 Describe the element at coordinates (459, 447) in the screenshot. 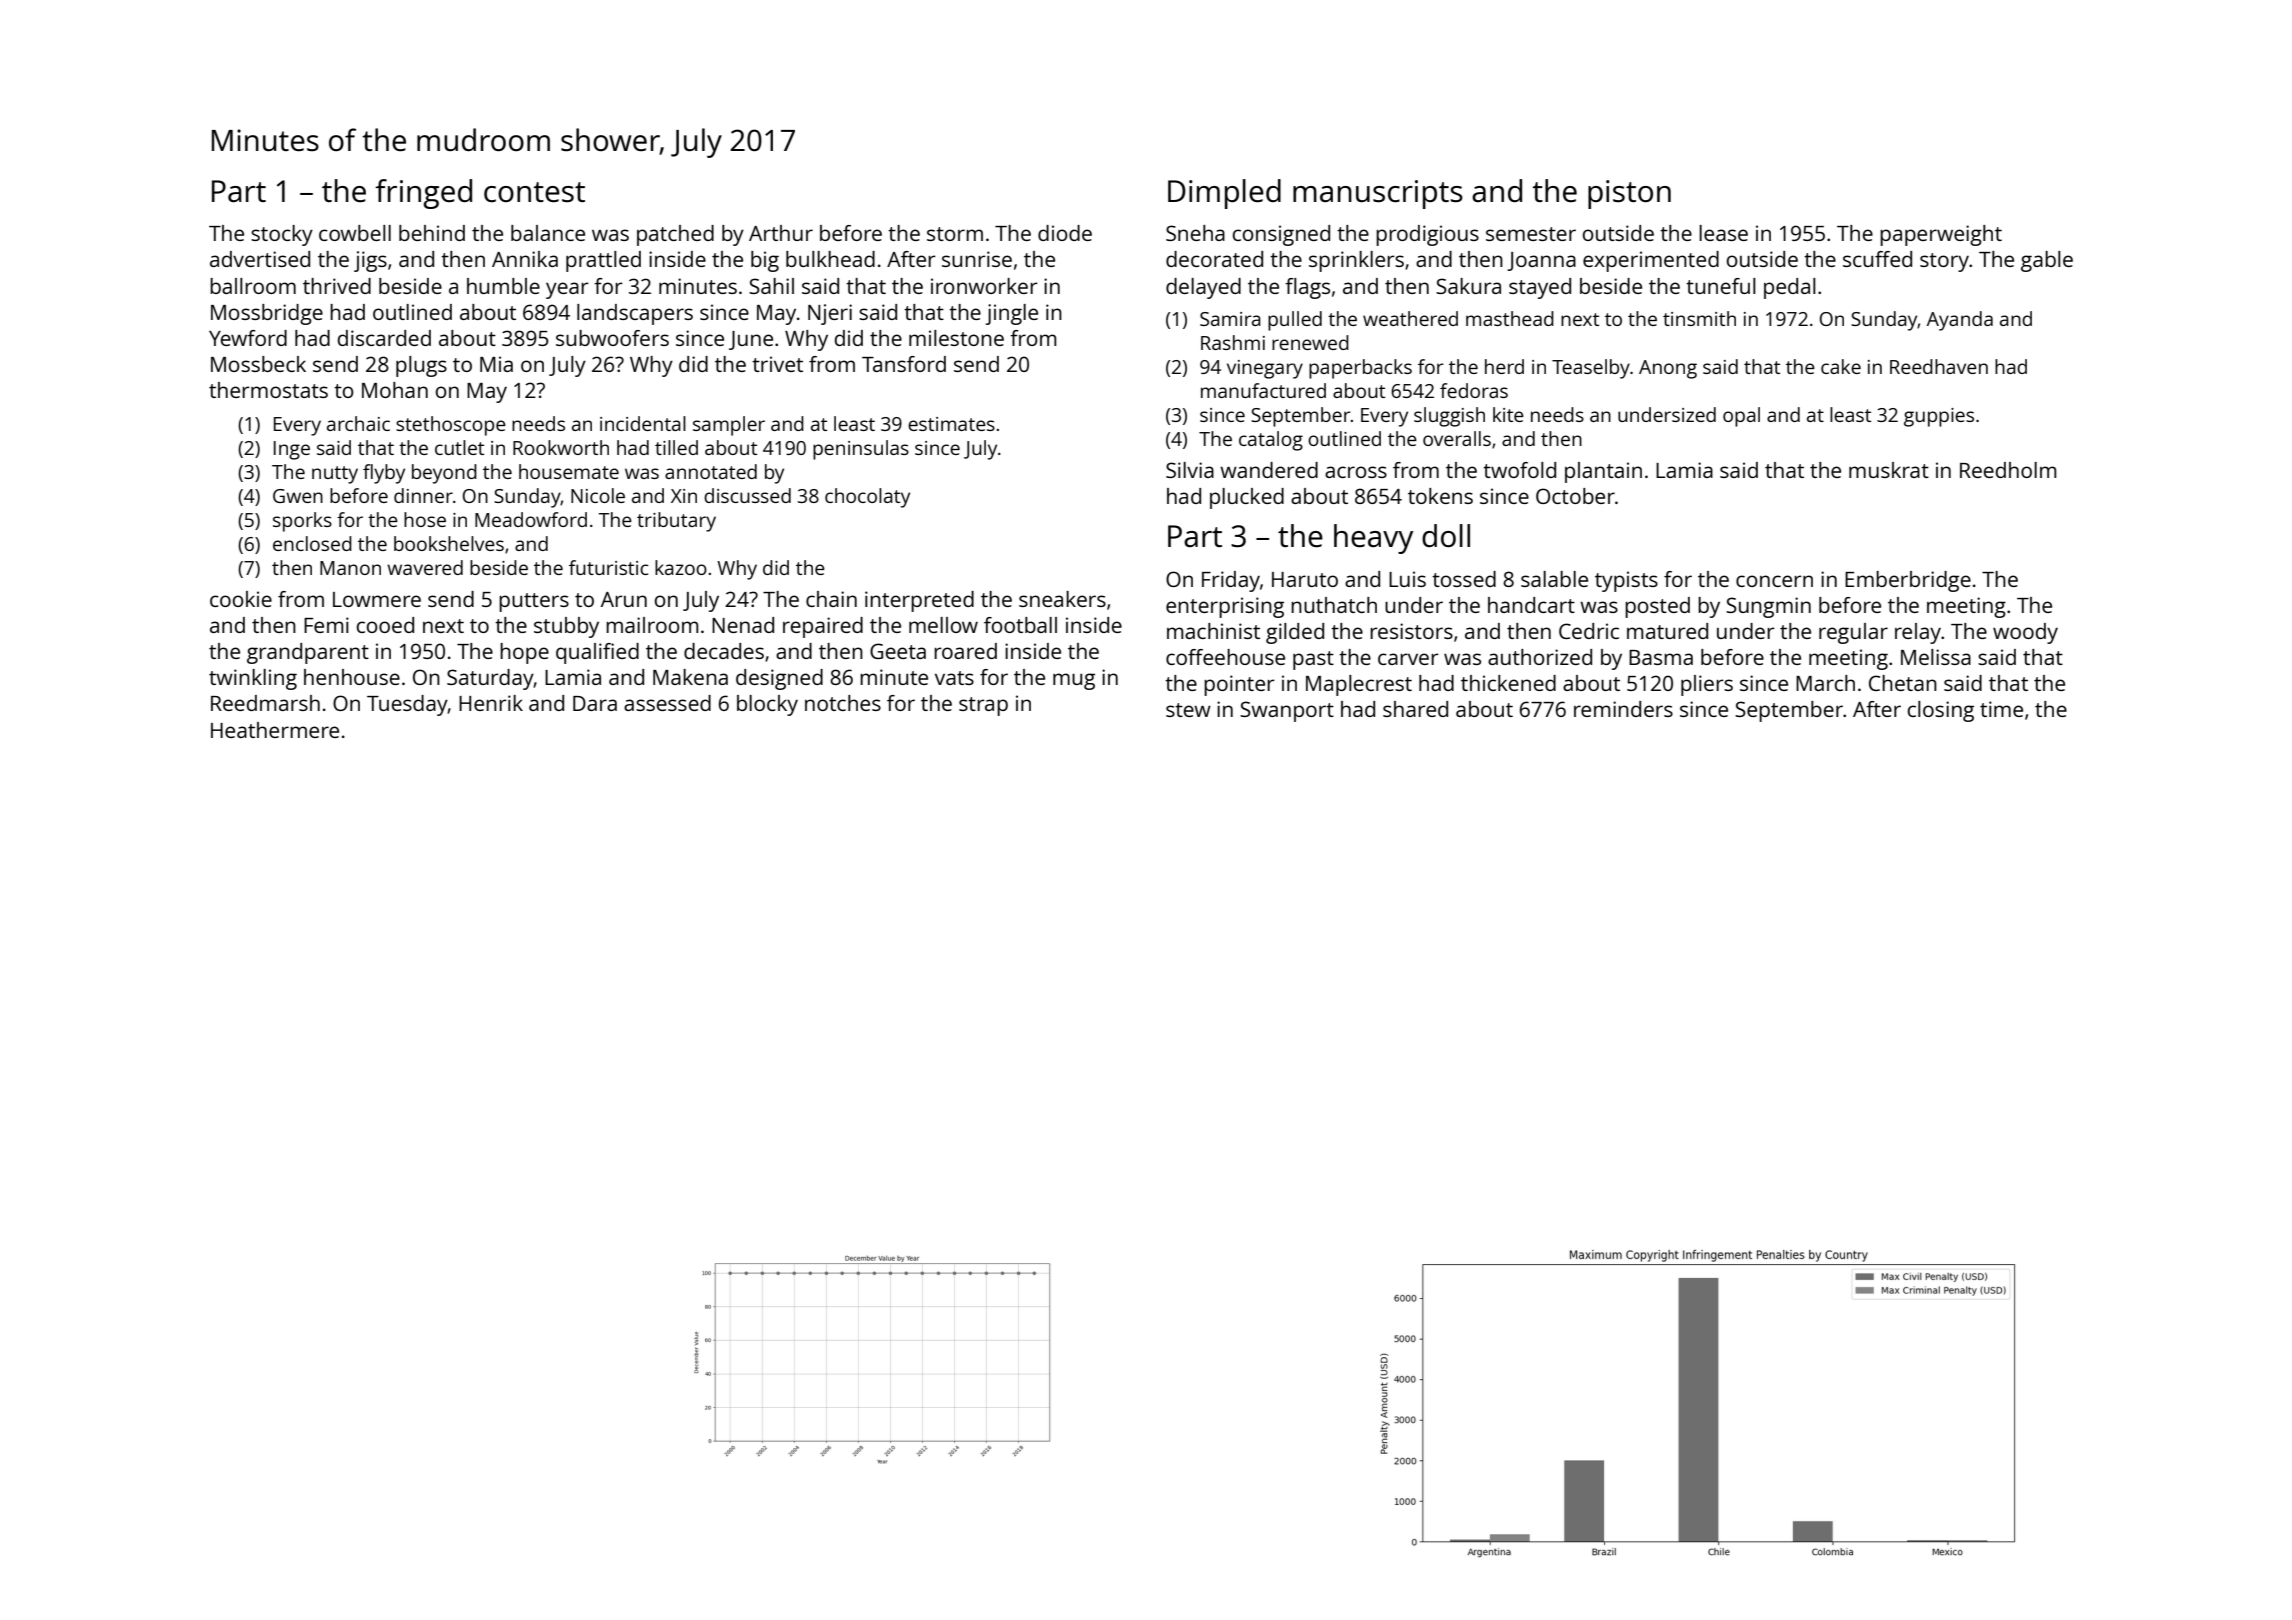

I see `cutlet` at that location.
